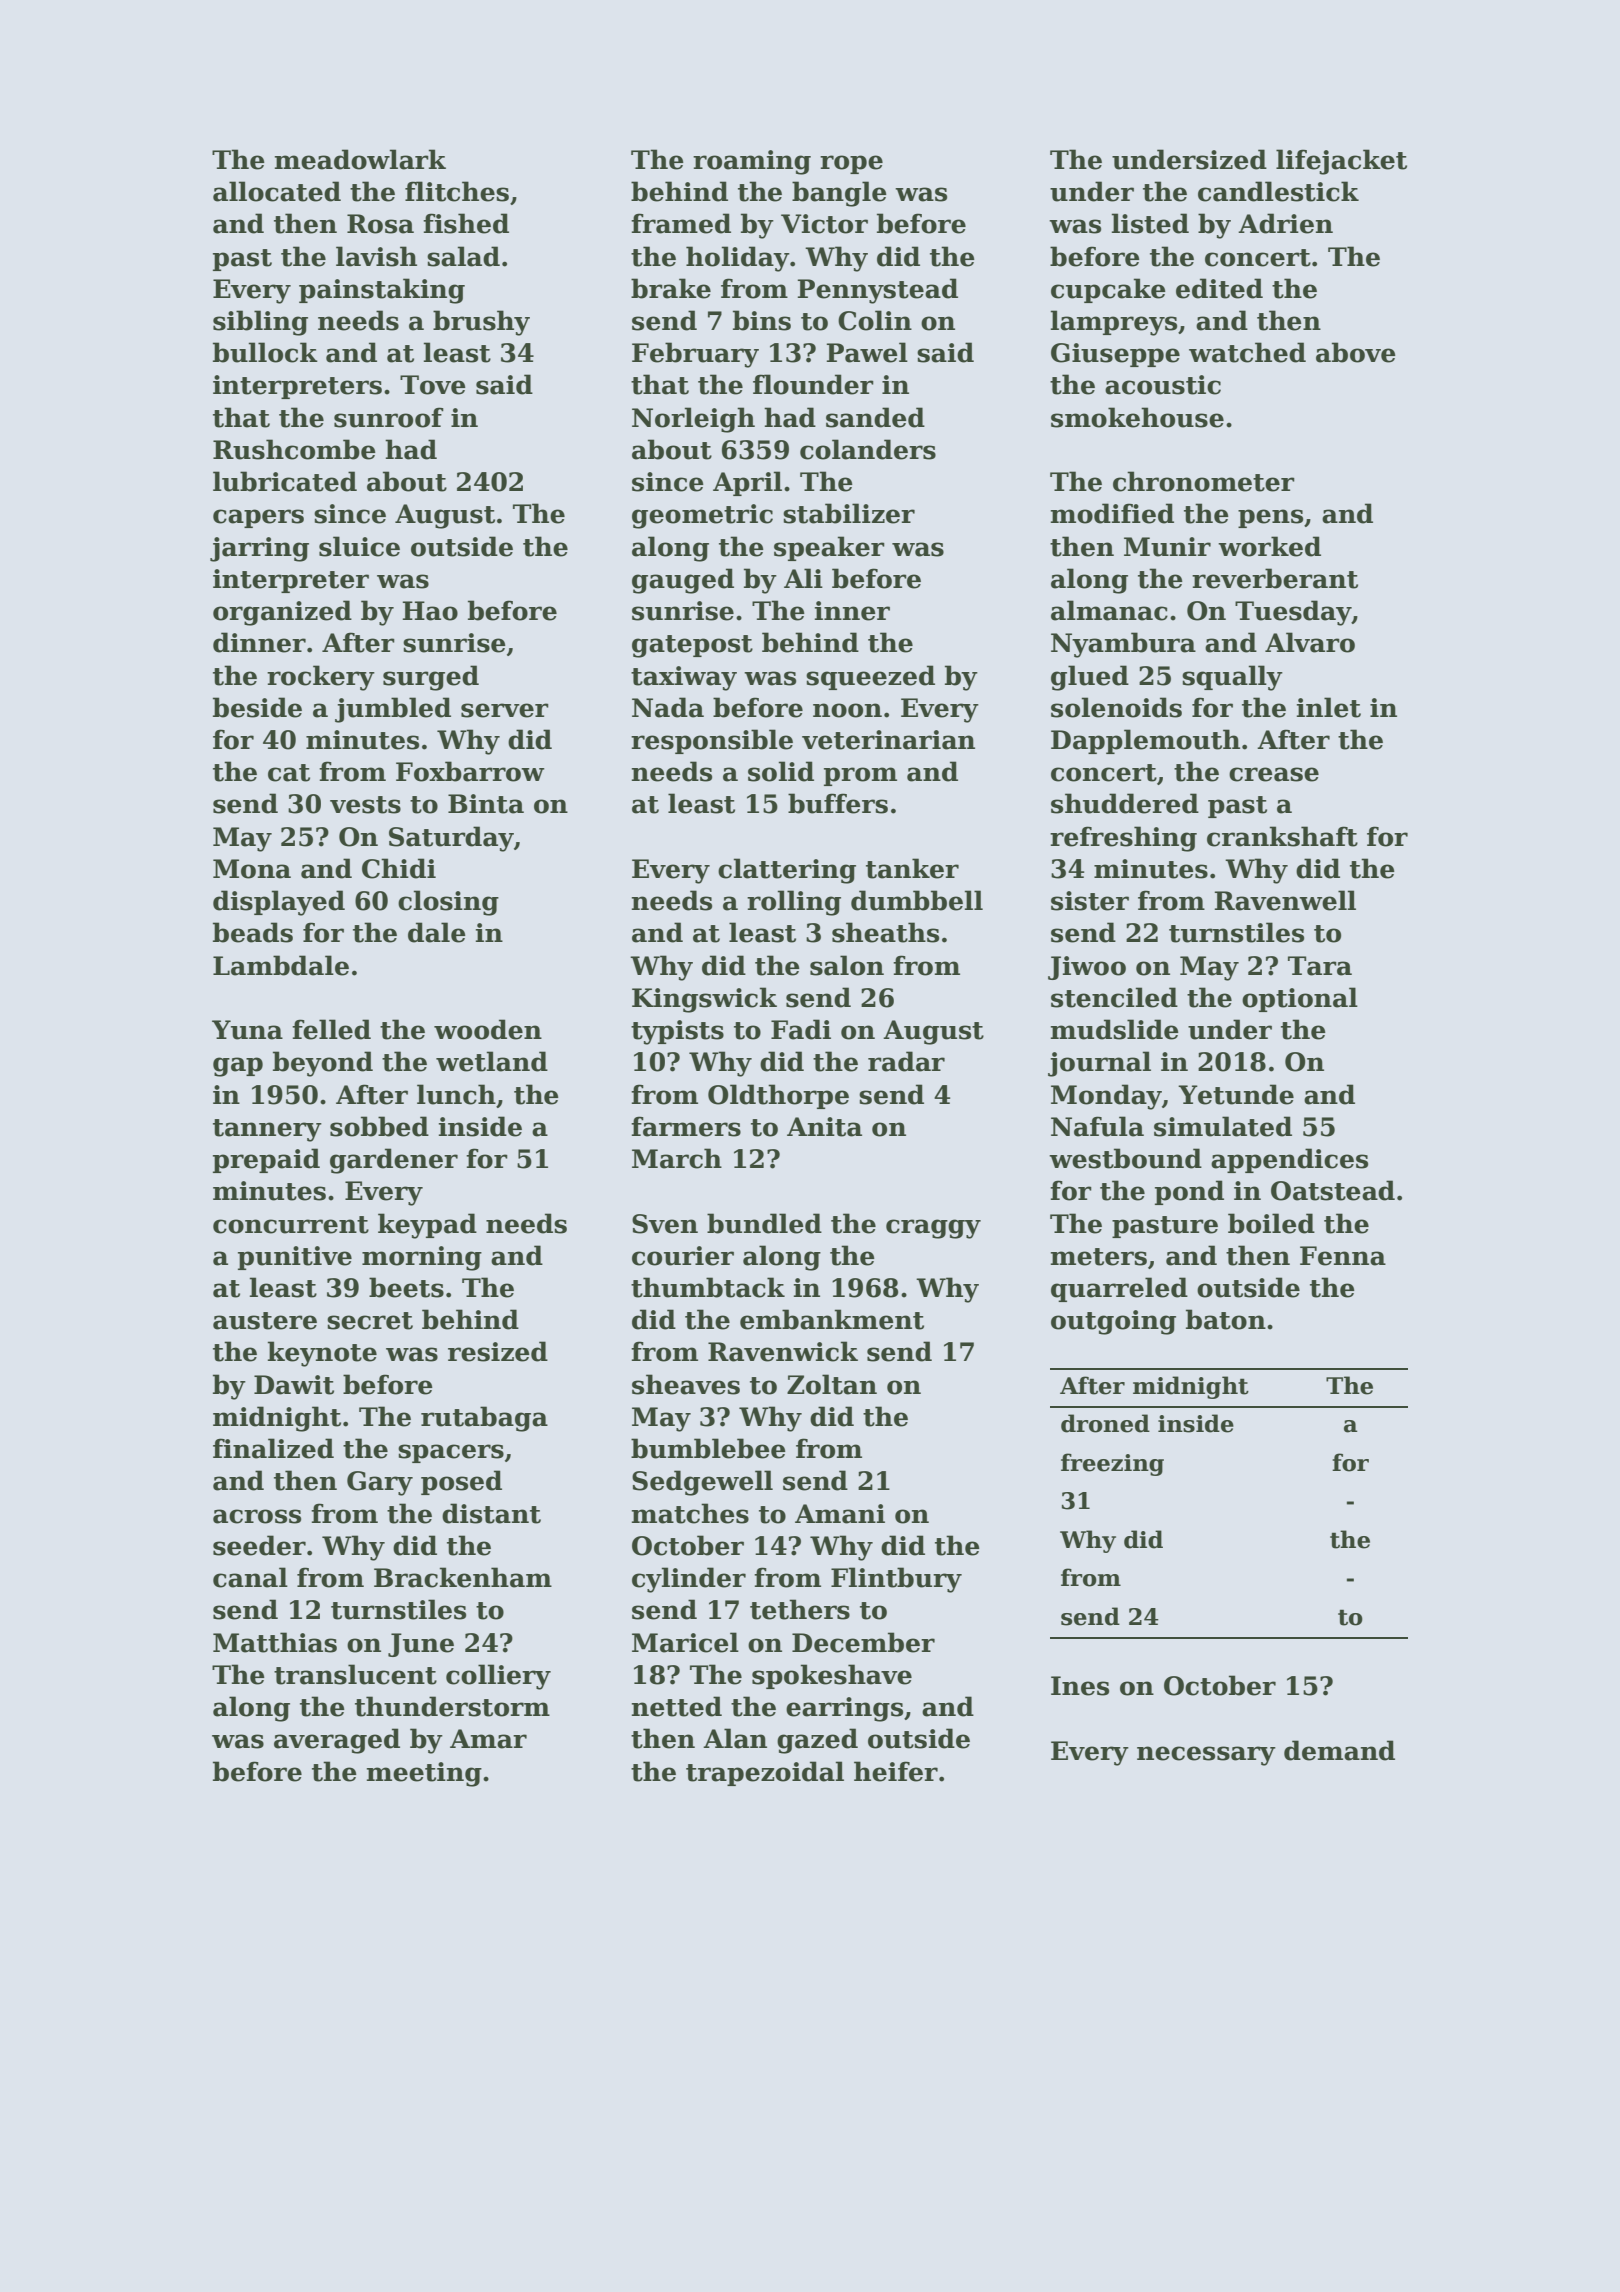 The height and width of the screenshot is (2292, 1620). I want to click on squeezed, so click(870, 677).
